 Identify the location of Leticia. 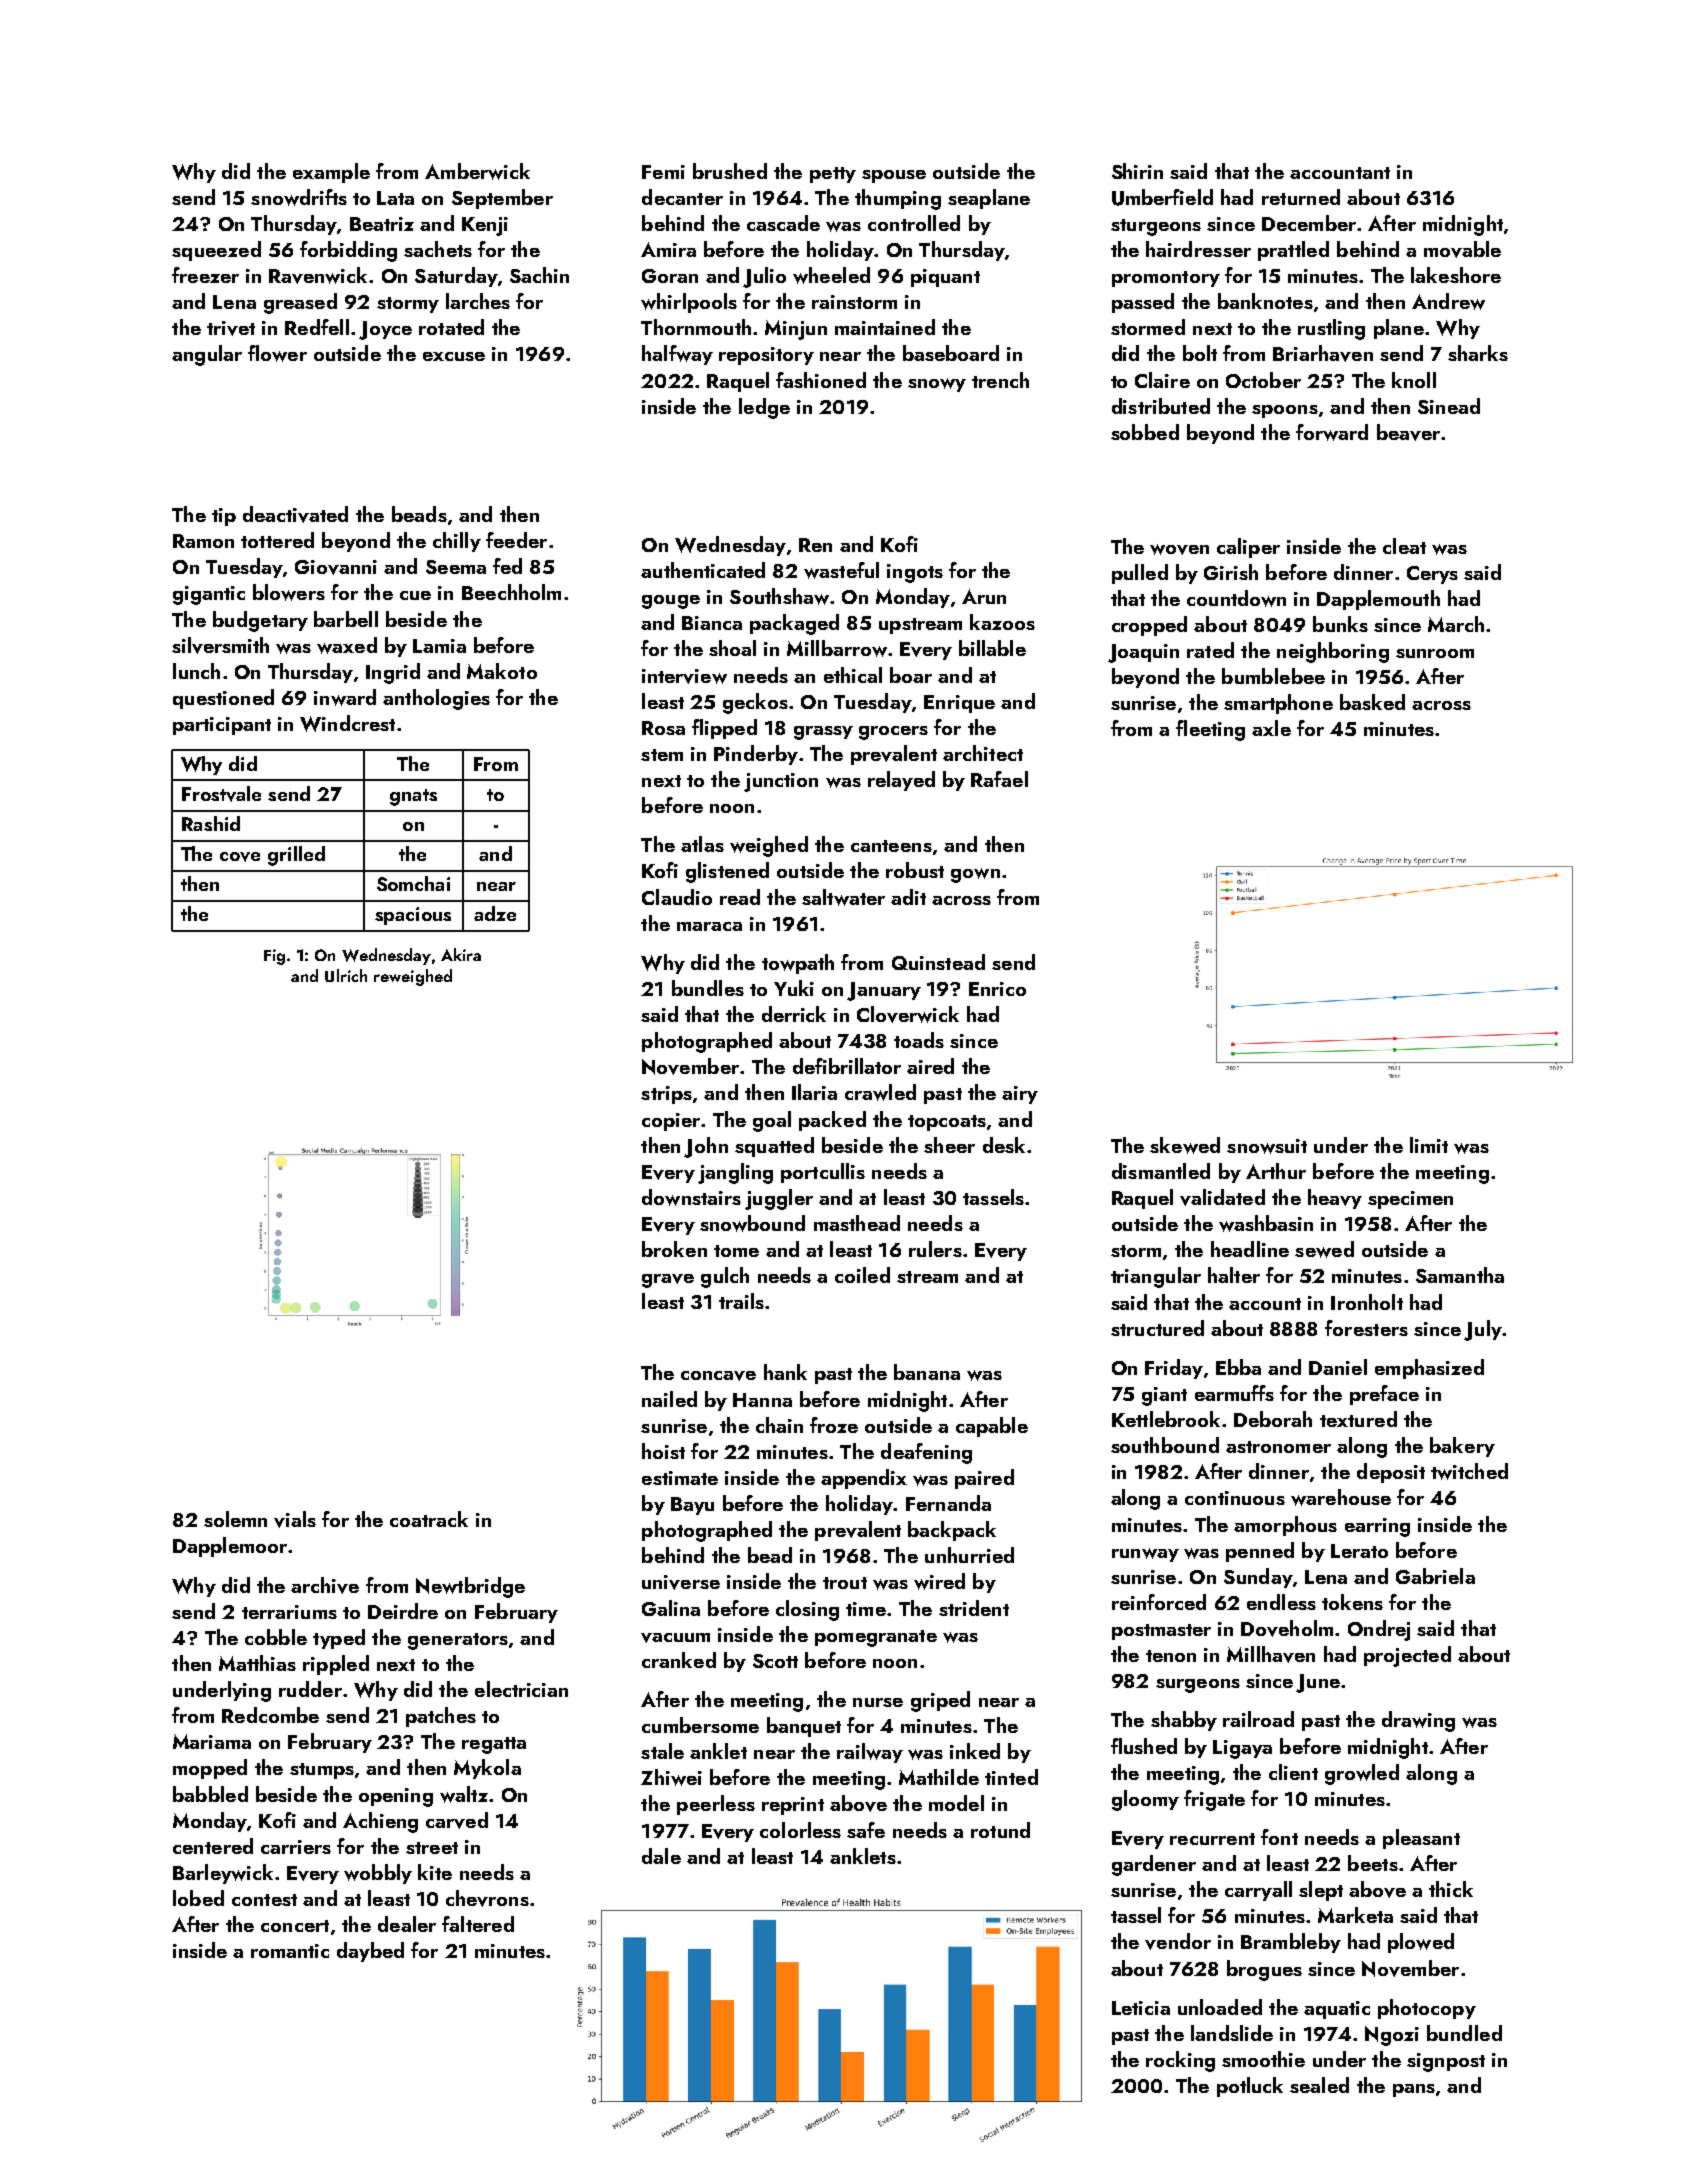
(1141, 2008).
